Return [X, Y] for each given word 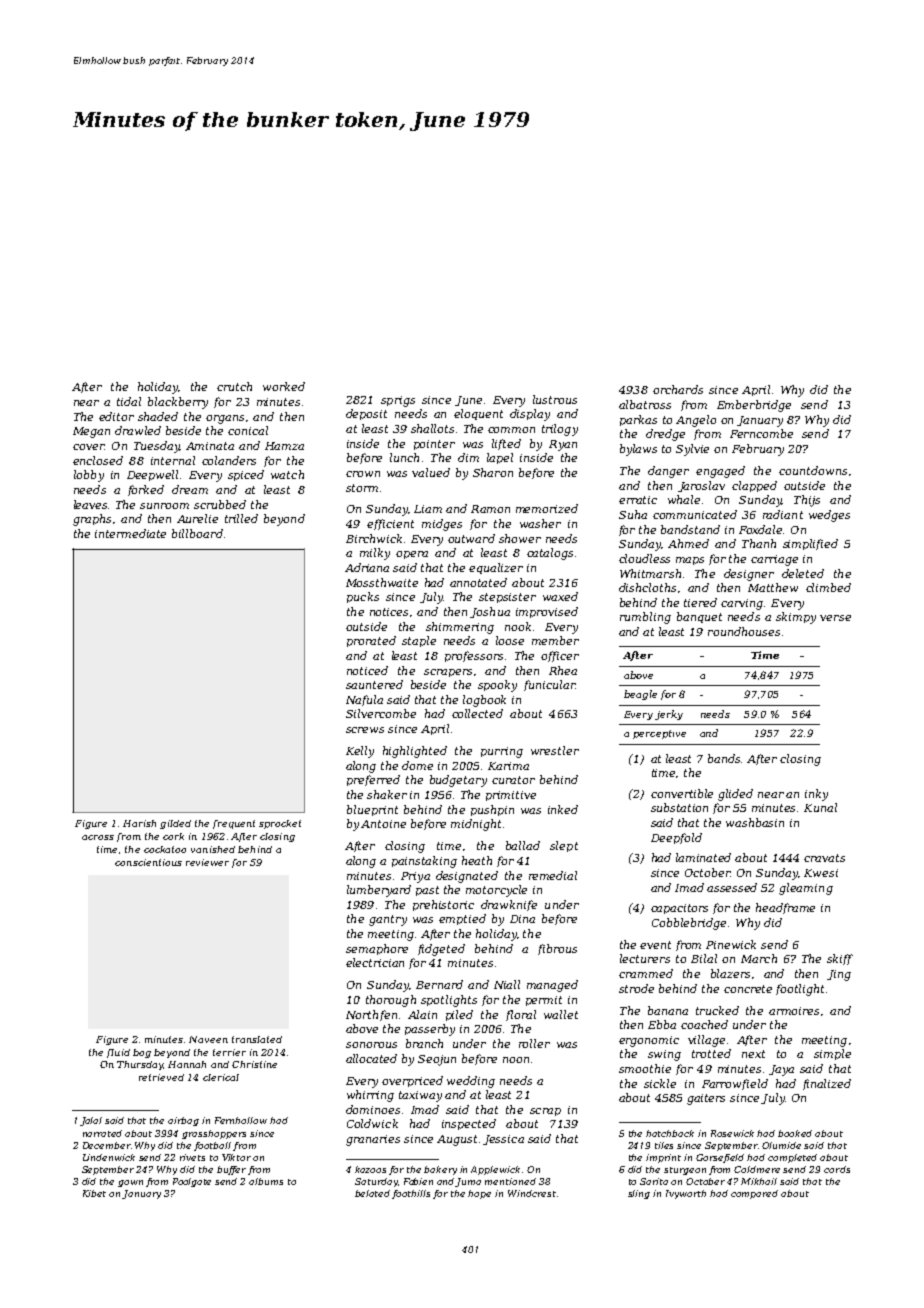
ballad [523, 845]
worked [284, 386]
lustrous [555, 399]
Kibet [94, 1193]
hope [479, 1194]
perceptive [659, 734]
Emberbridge [754, 406]
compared [754, 1194]
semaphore [377, 949]
